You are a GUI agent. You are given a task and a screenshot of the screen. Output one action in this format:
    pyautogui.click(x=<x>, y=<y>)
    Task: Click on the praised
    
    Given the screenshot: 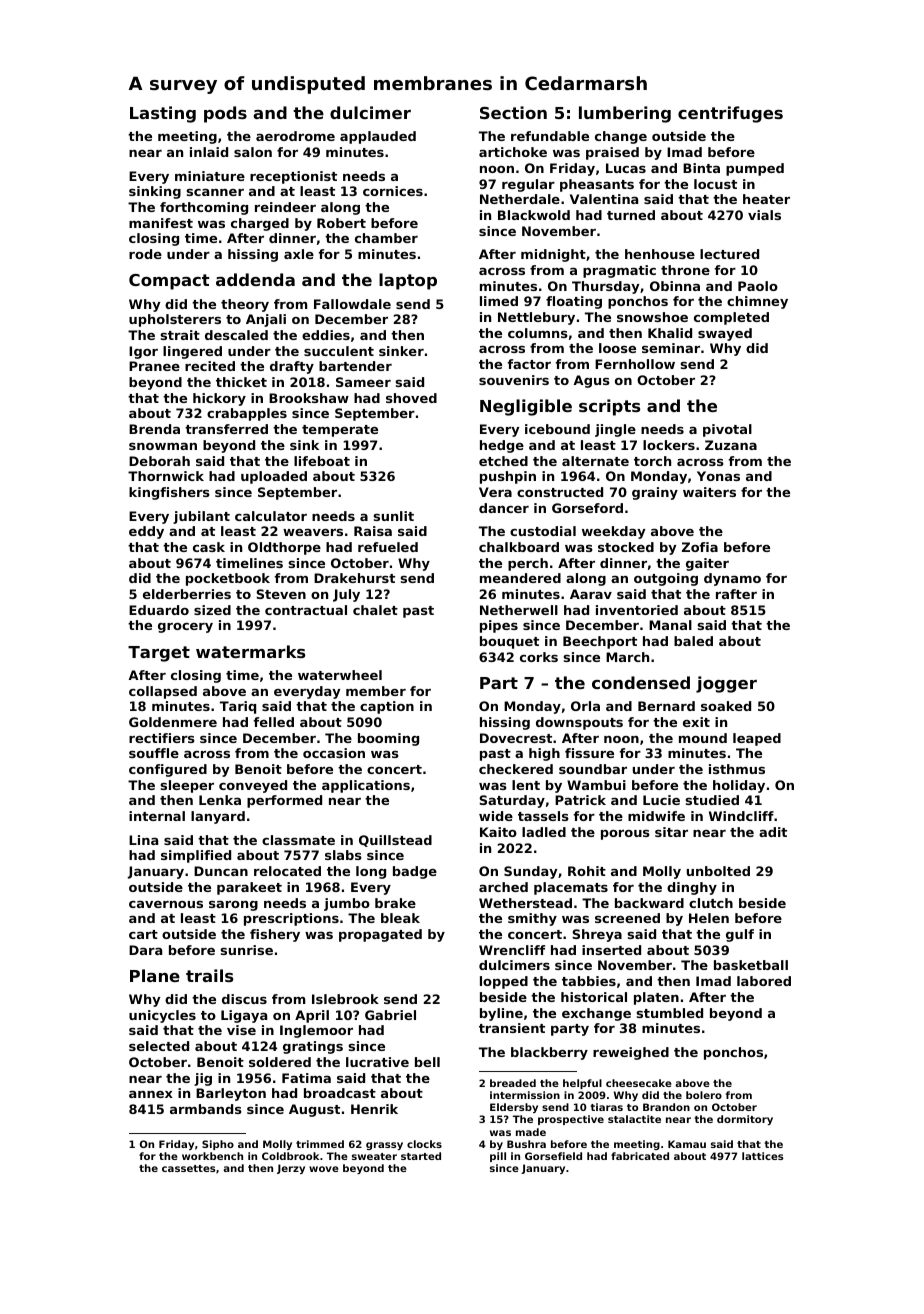 What is the action you would take?
    pyautogui.click(x=612, y=153)
